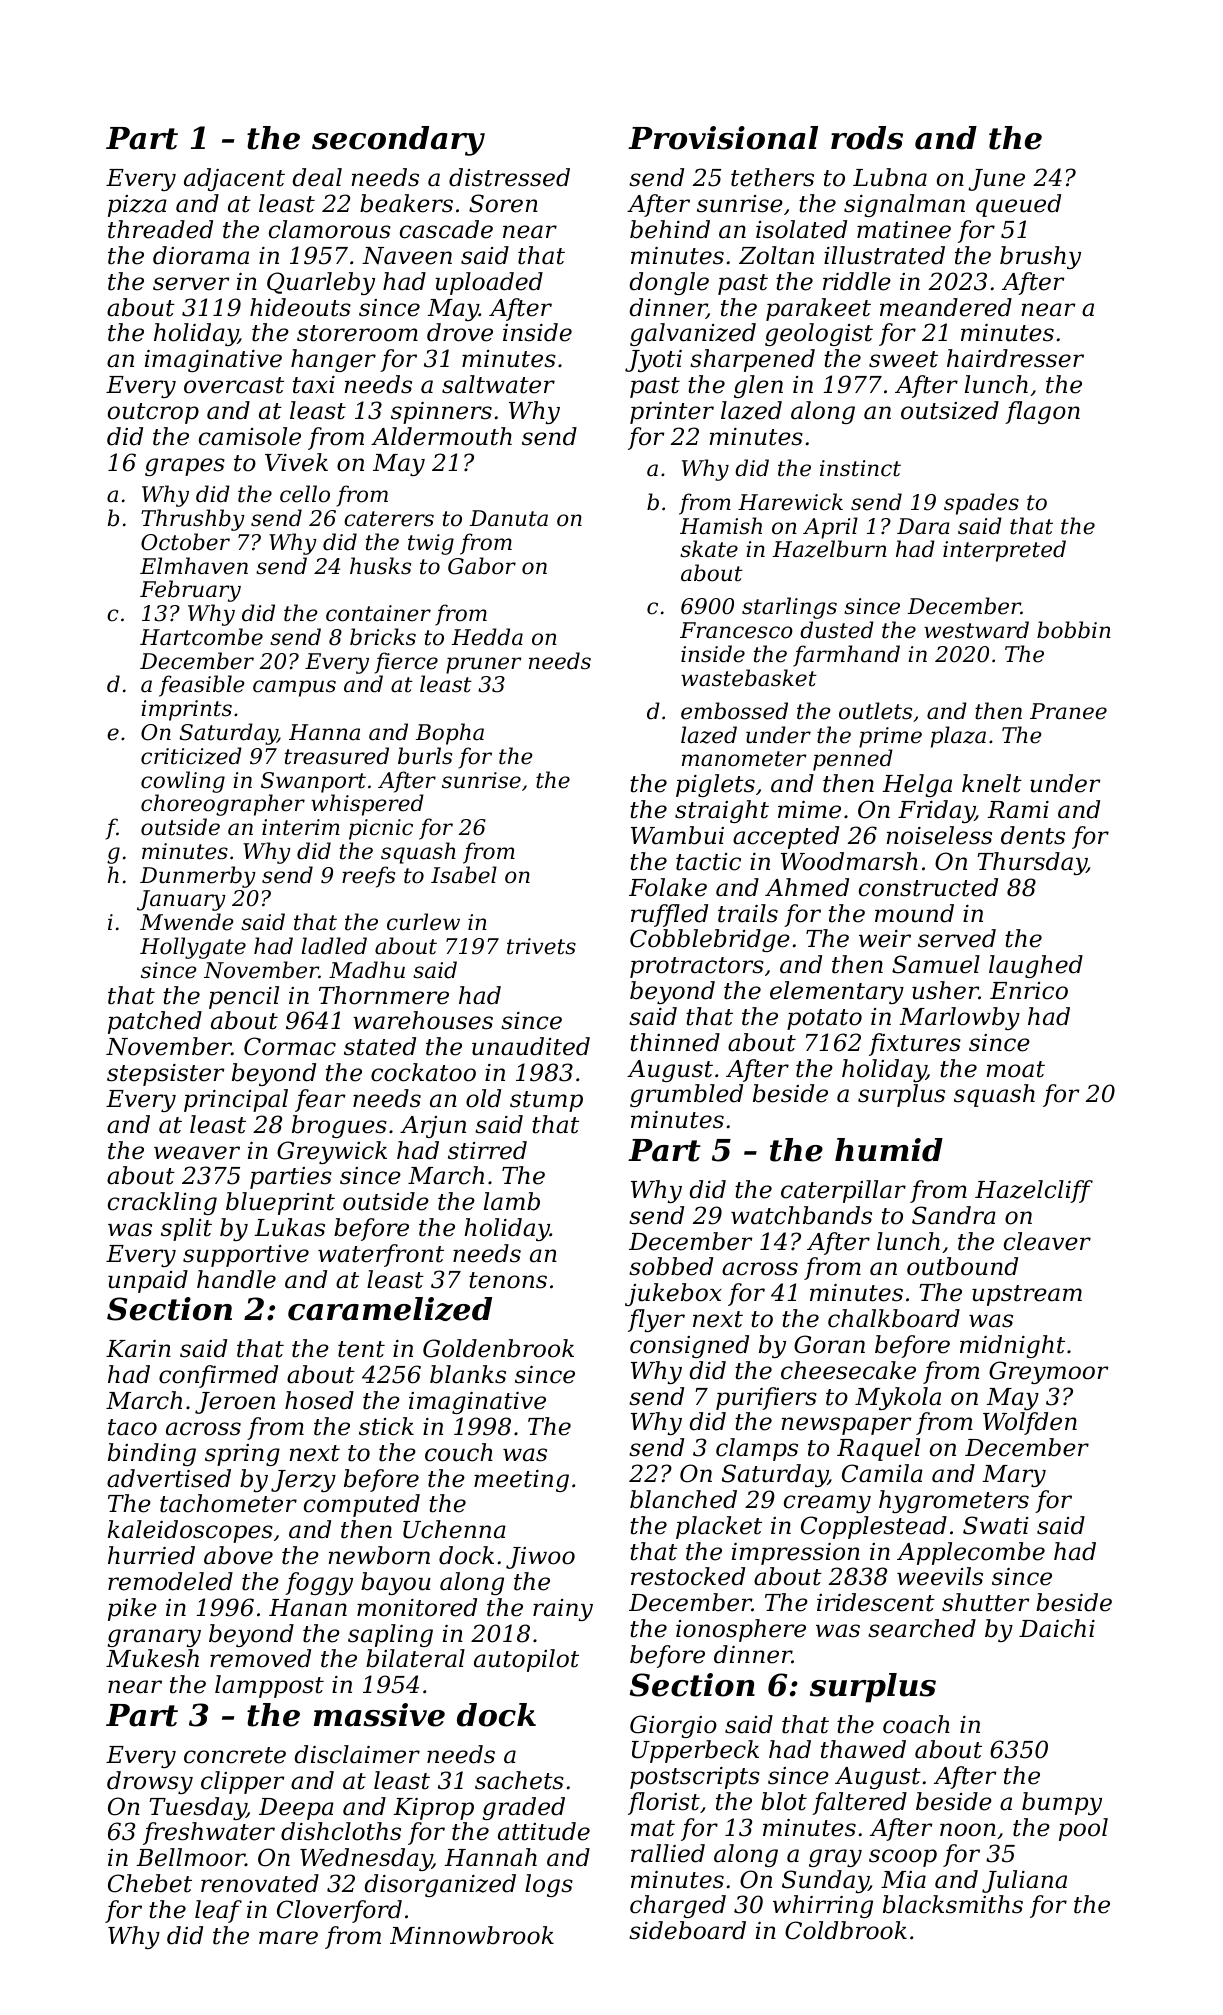 The width and height of the screenshot is (1223, 2015). Describe the element at coordinates (198, 877) in the screenshot. I see `Dunmerby` at that location.
